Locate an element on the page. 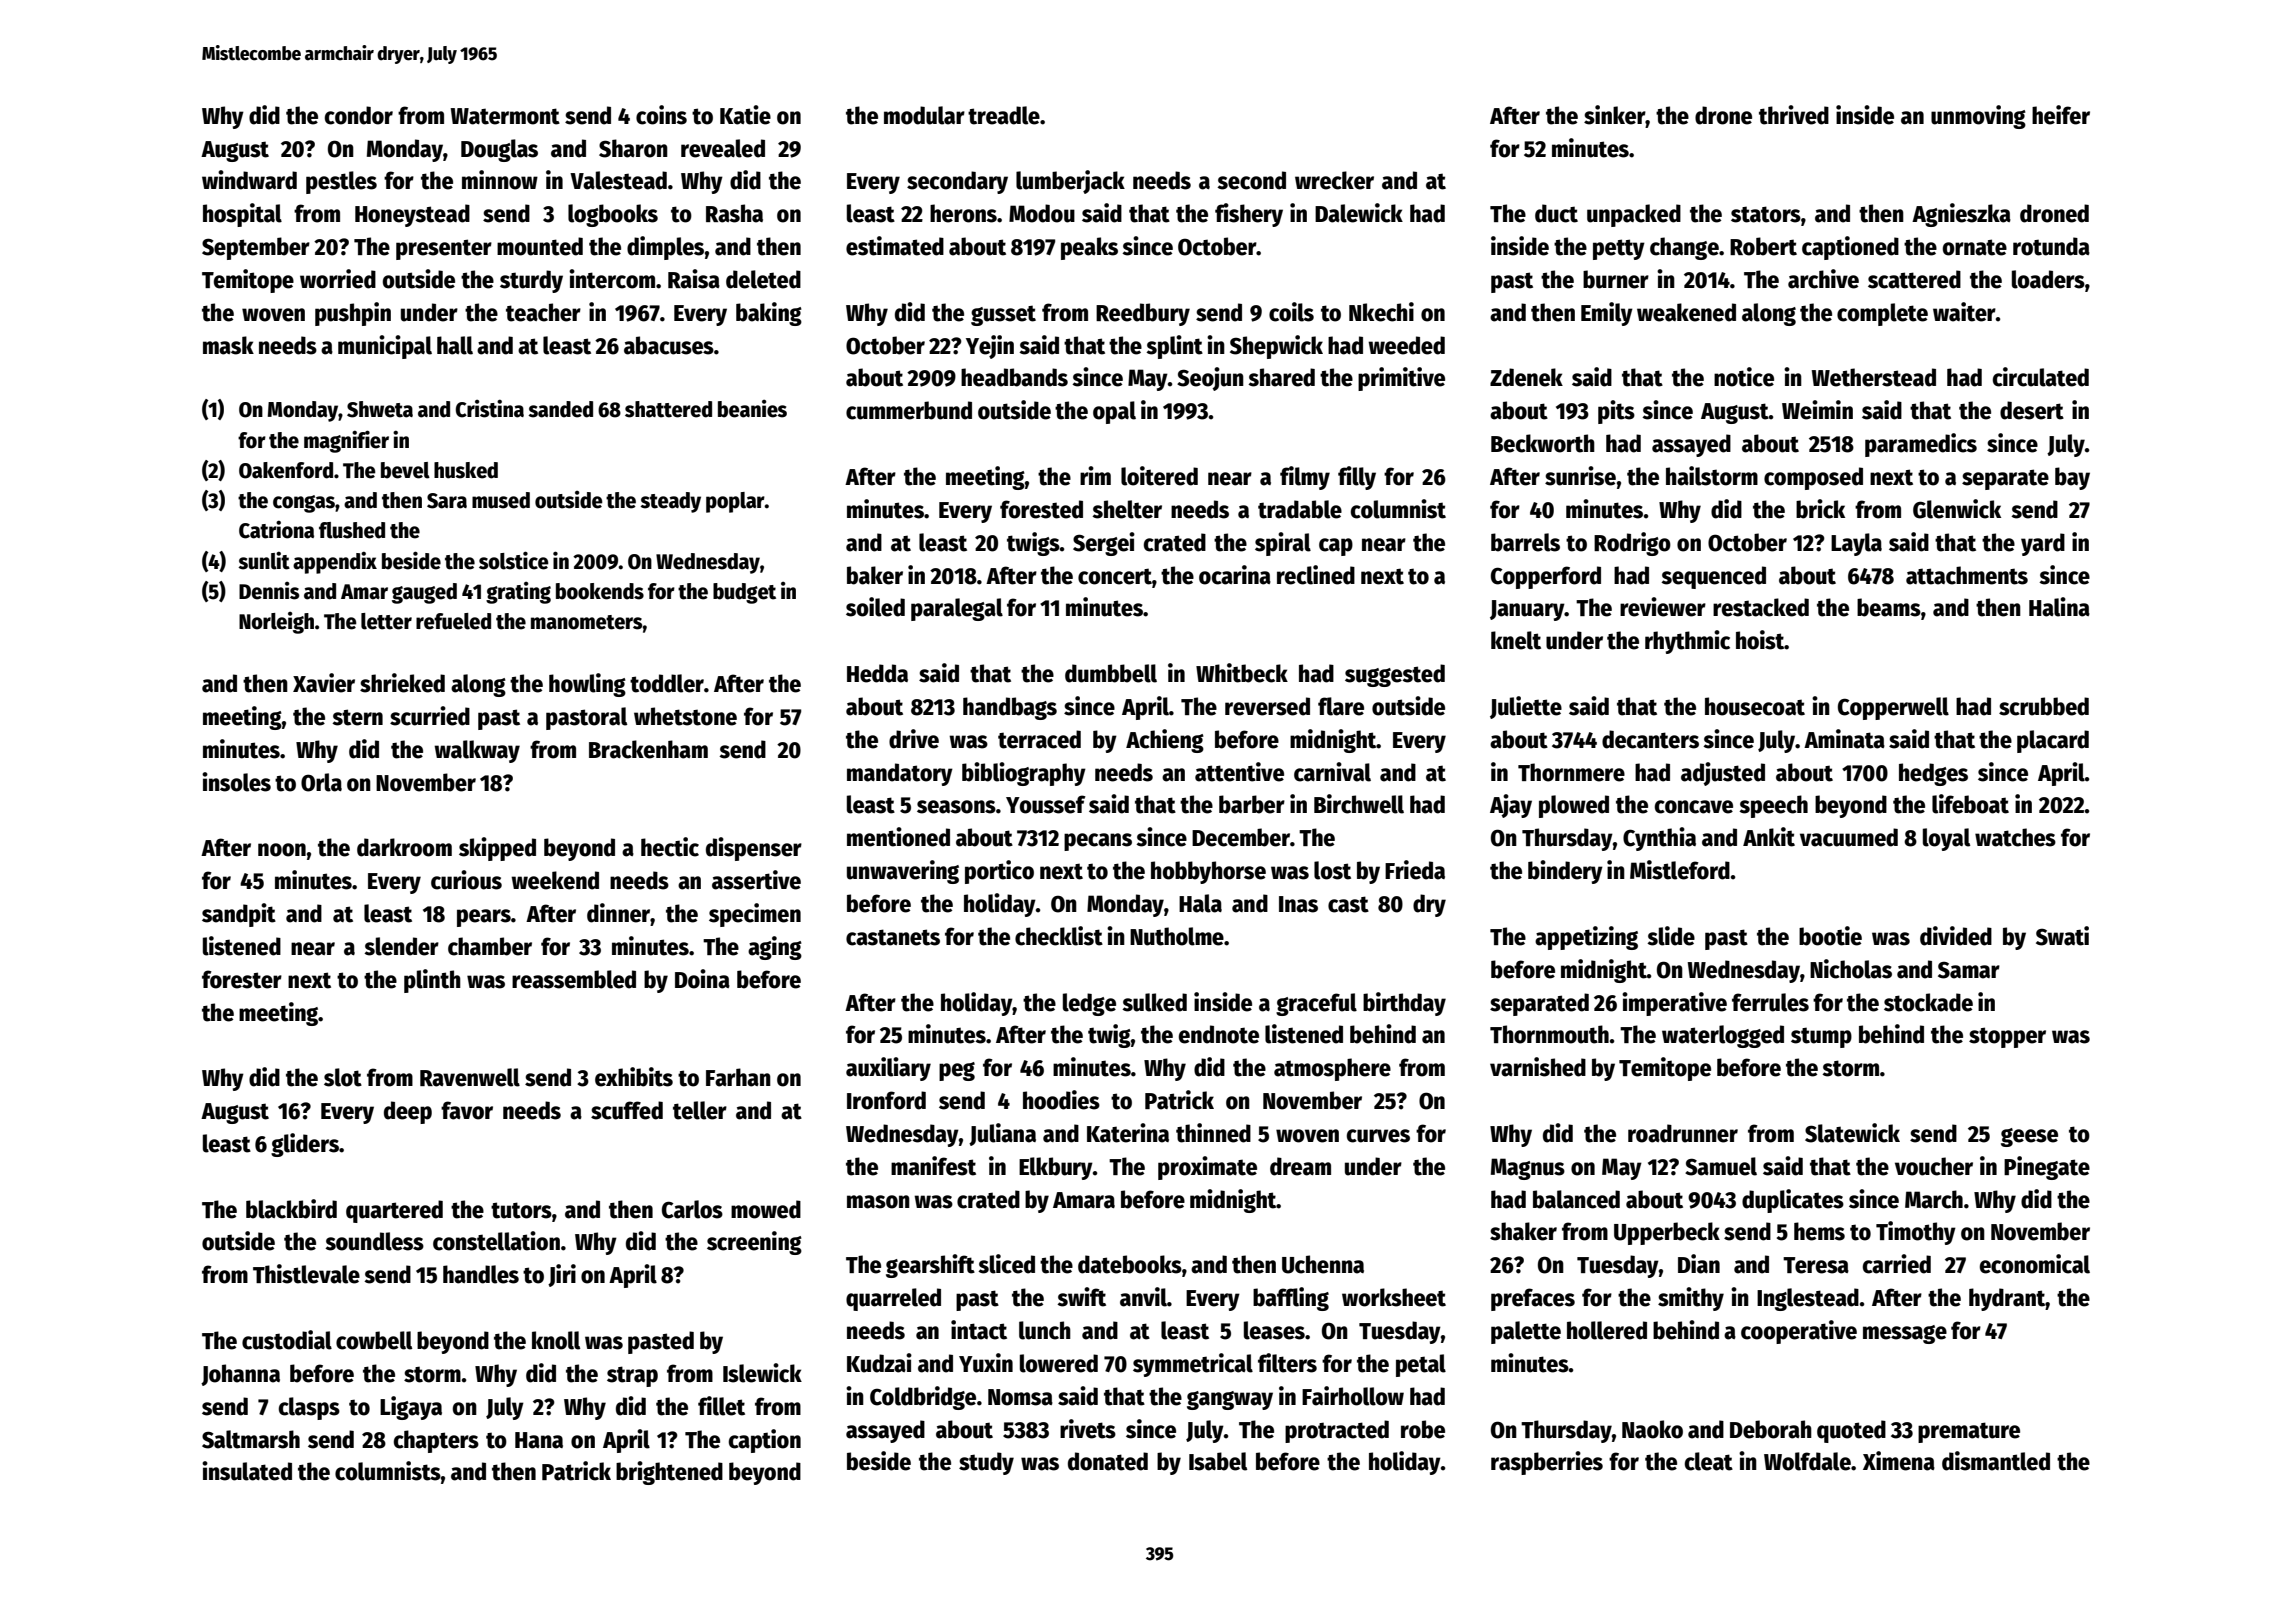 Image resolution: width=2292 pixels, height=1620 pixels. anvil is located at coordinates (1143, 1297).
